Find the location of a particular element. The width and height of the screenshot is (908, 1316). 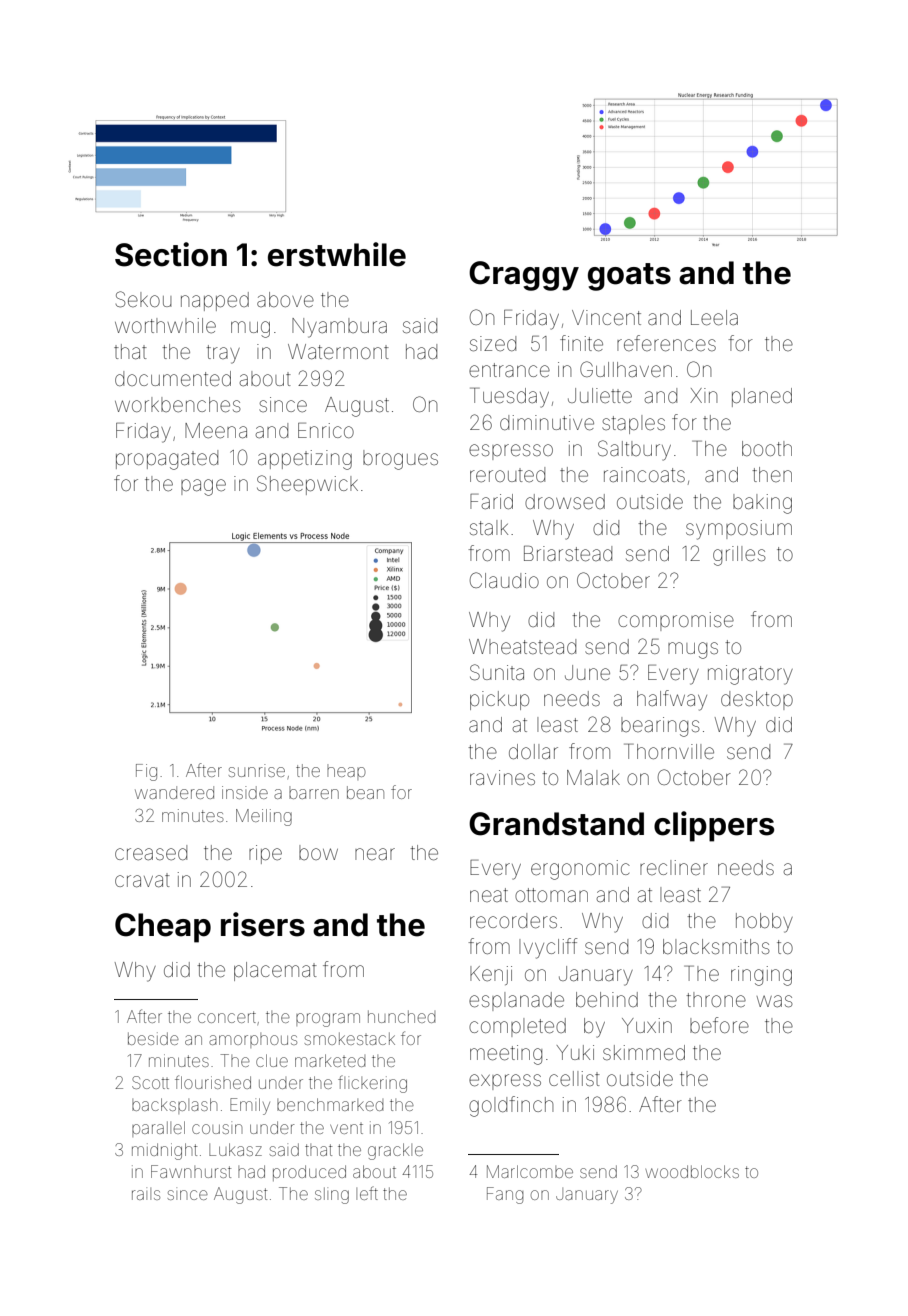

halfway is located at coordinates (672, 700).
